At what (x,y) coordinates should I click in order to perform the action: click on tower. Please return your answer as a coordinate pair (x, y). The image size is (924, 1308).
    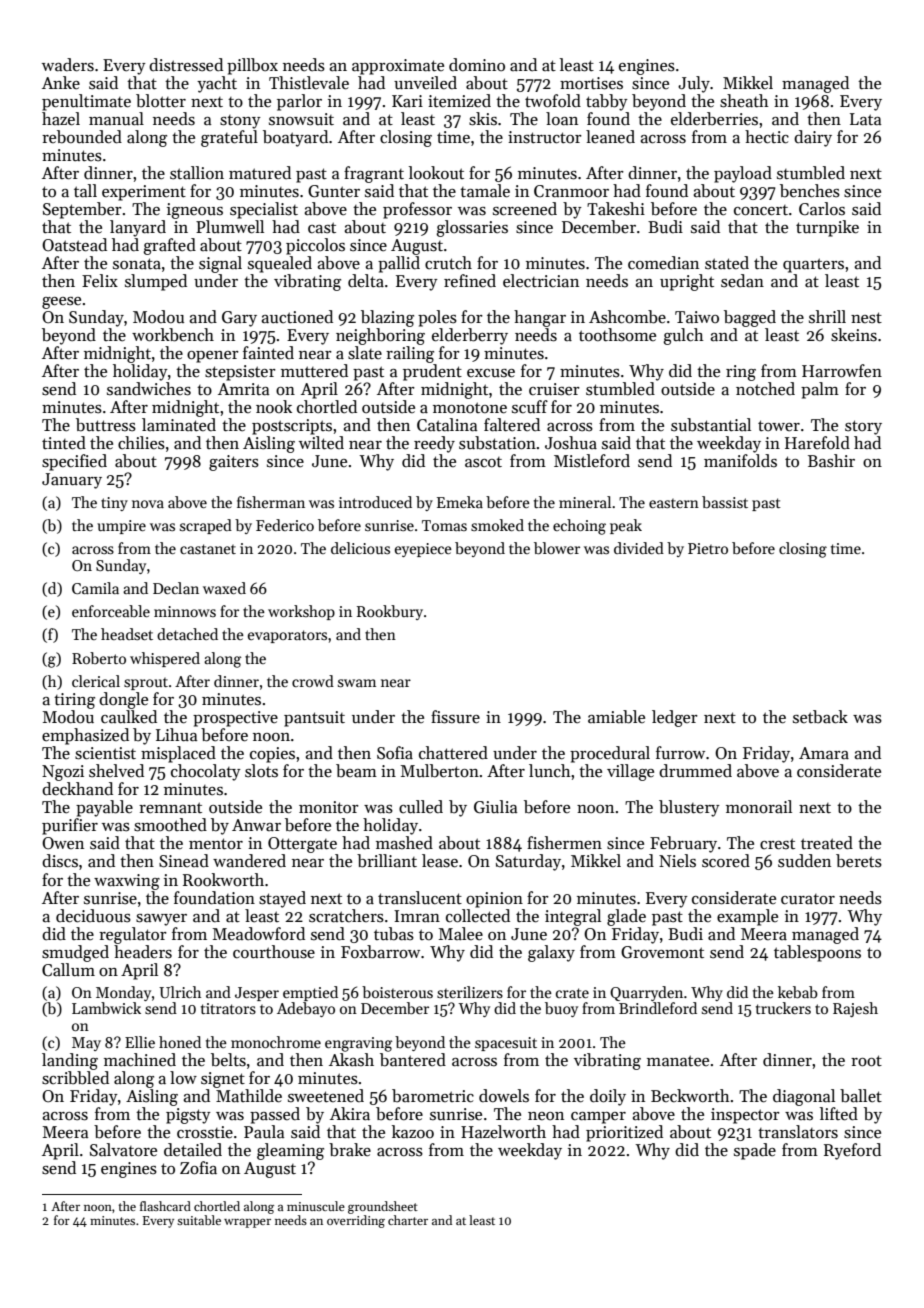
    Looking at the image, I should click on (779, 426).
